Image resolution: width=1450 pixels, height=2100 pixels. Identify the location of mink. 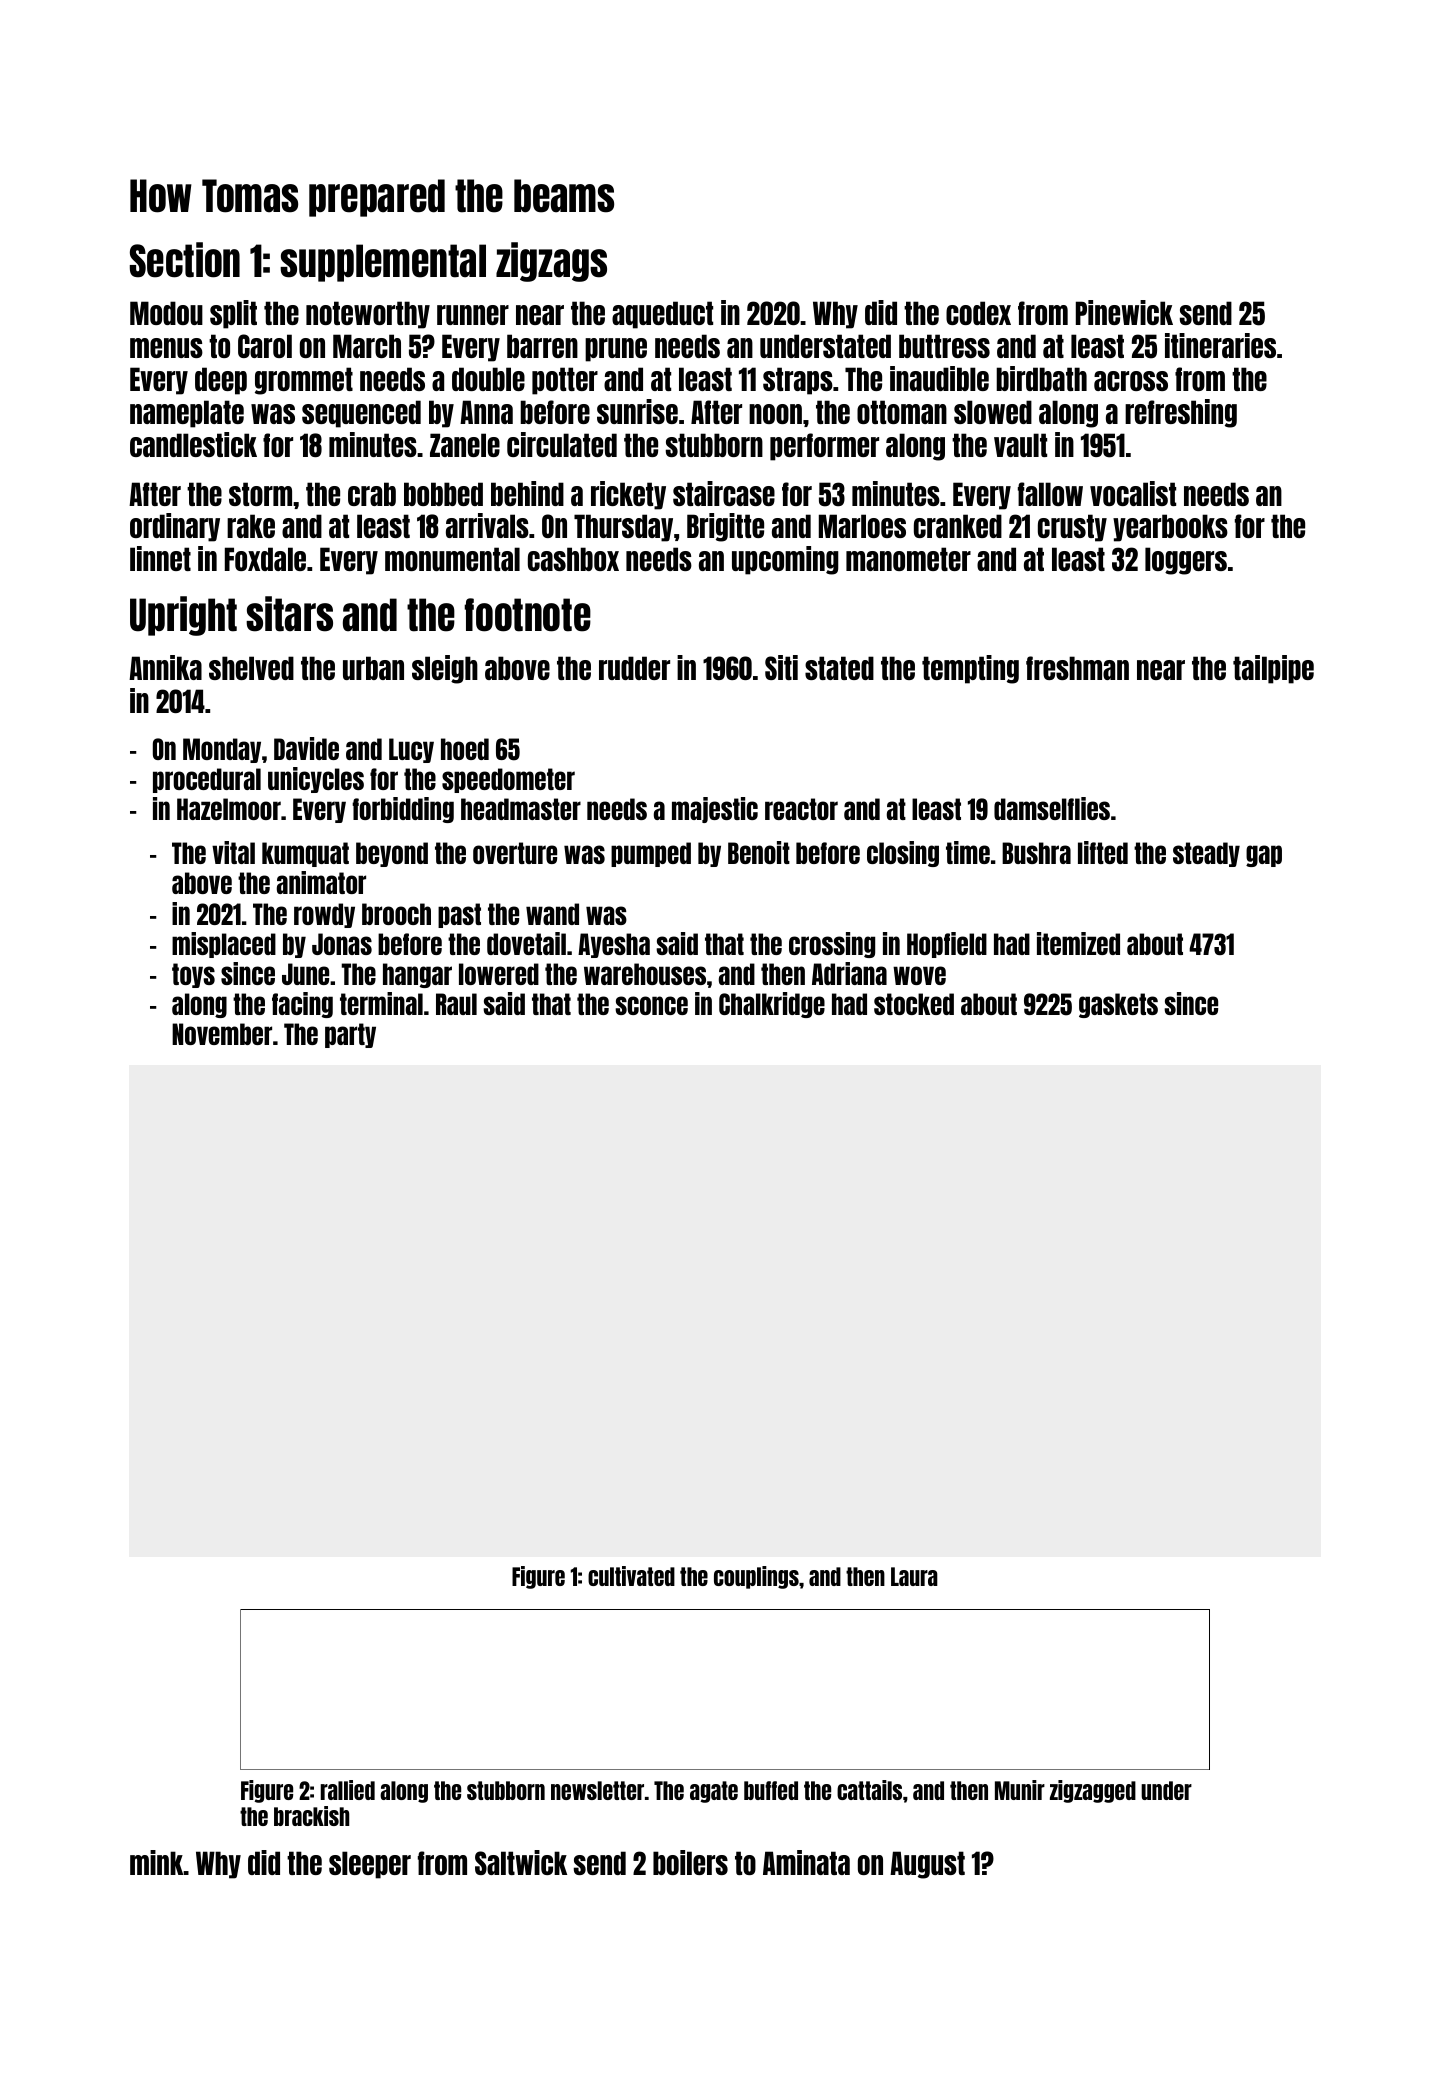
(157, 1862).
